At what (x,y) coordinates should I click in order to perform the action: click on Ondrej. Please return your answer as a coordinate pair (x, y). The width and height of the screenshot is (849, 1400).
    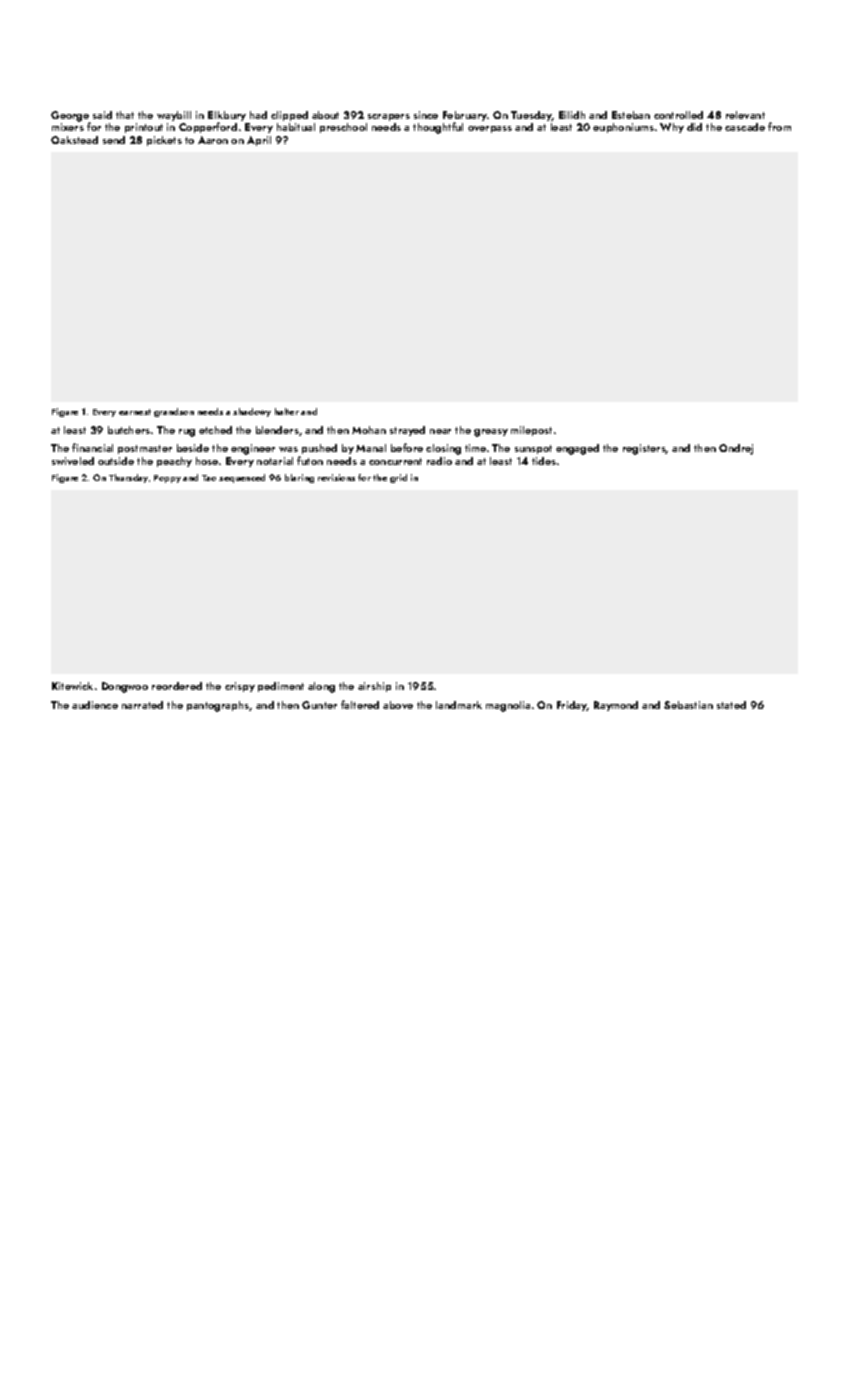
    Looking at the image, I should click on (736, 449).
